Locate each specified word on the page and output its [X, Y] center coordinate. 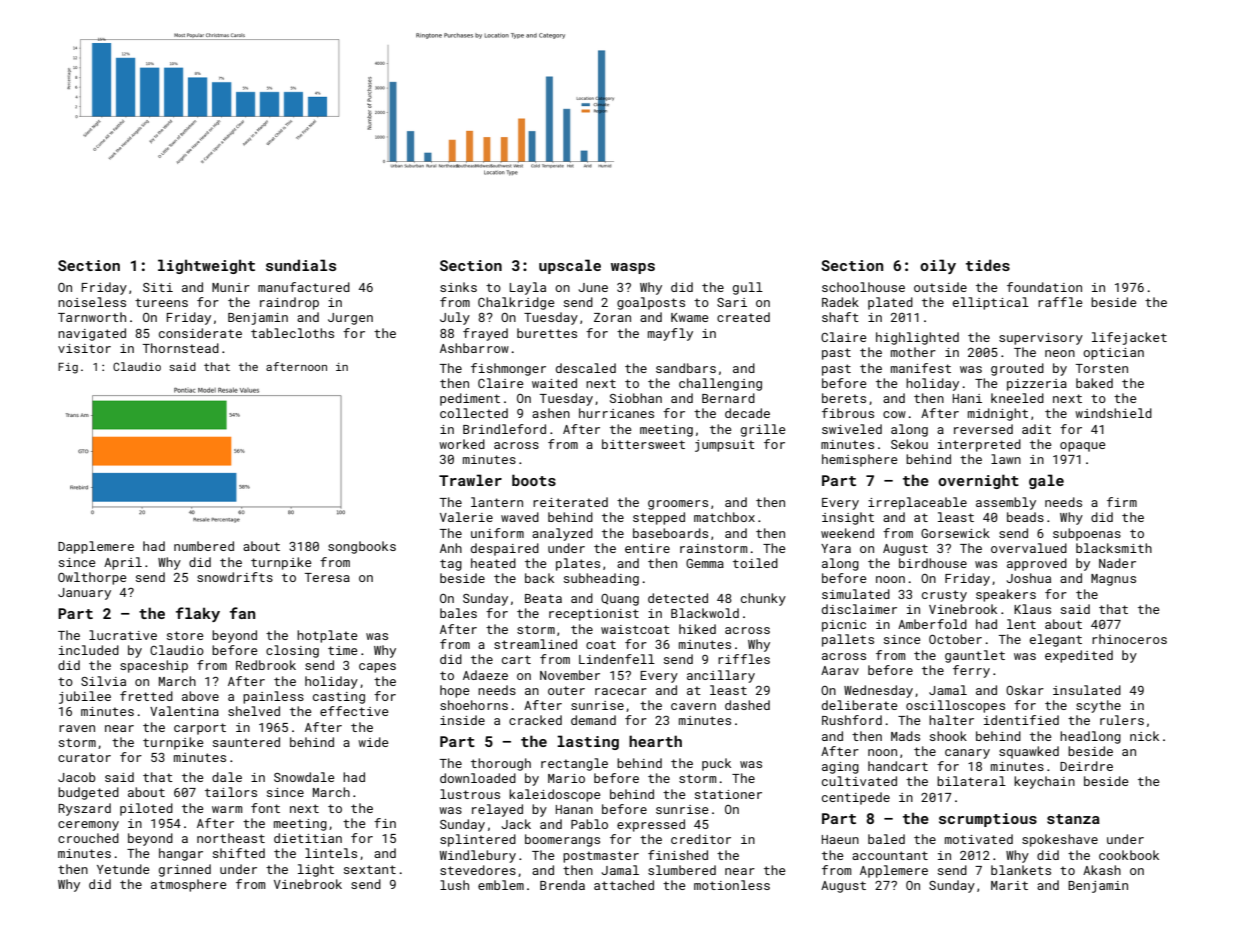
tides [988, 265]
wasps [633, 268]
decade [747, 413]
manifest [921, 368]
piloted [146, 809]
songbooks [362, 547]
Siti [158, 287]
